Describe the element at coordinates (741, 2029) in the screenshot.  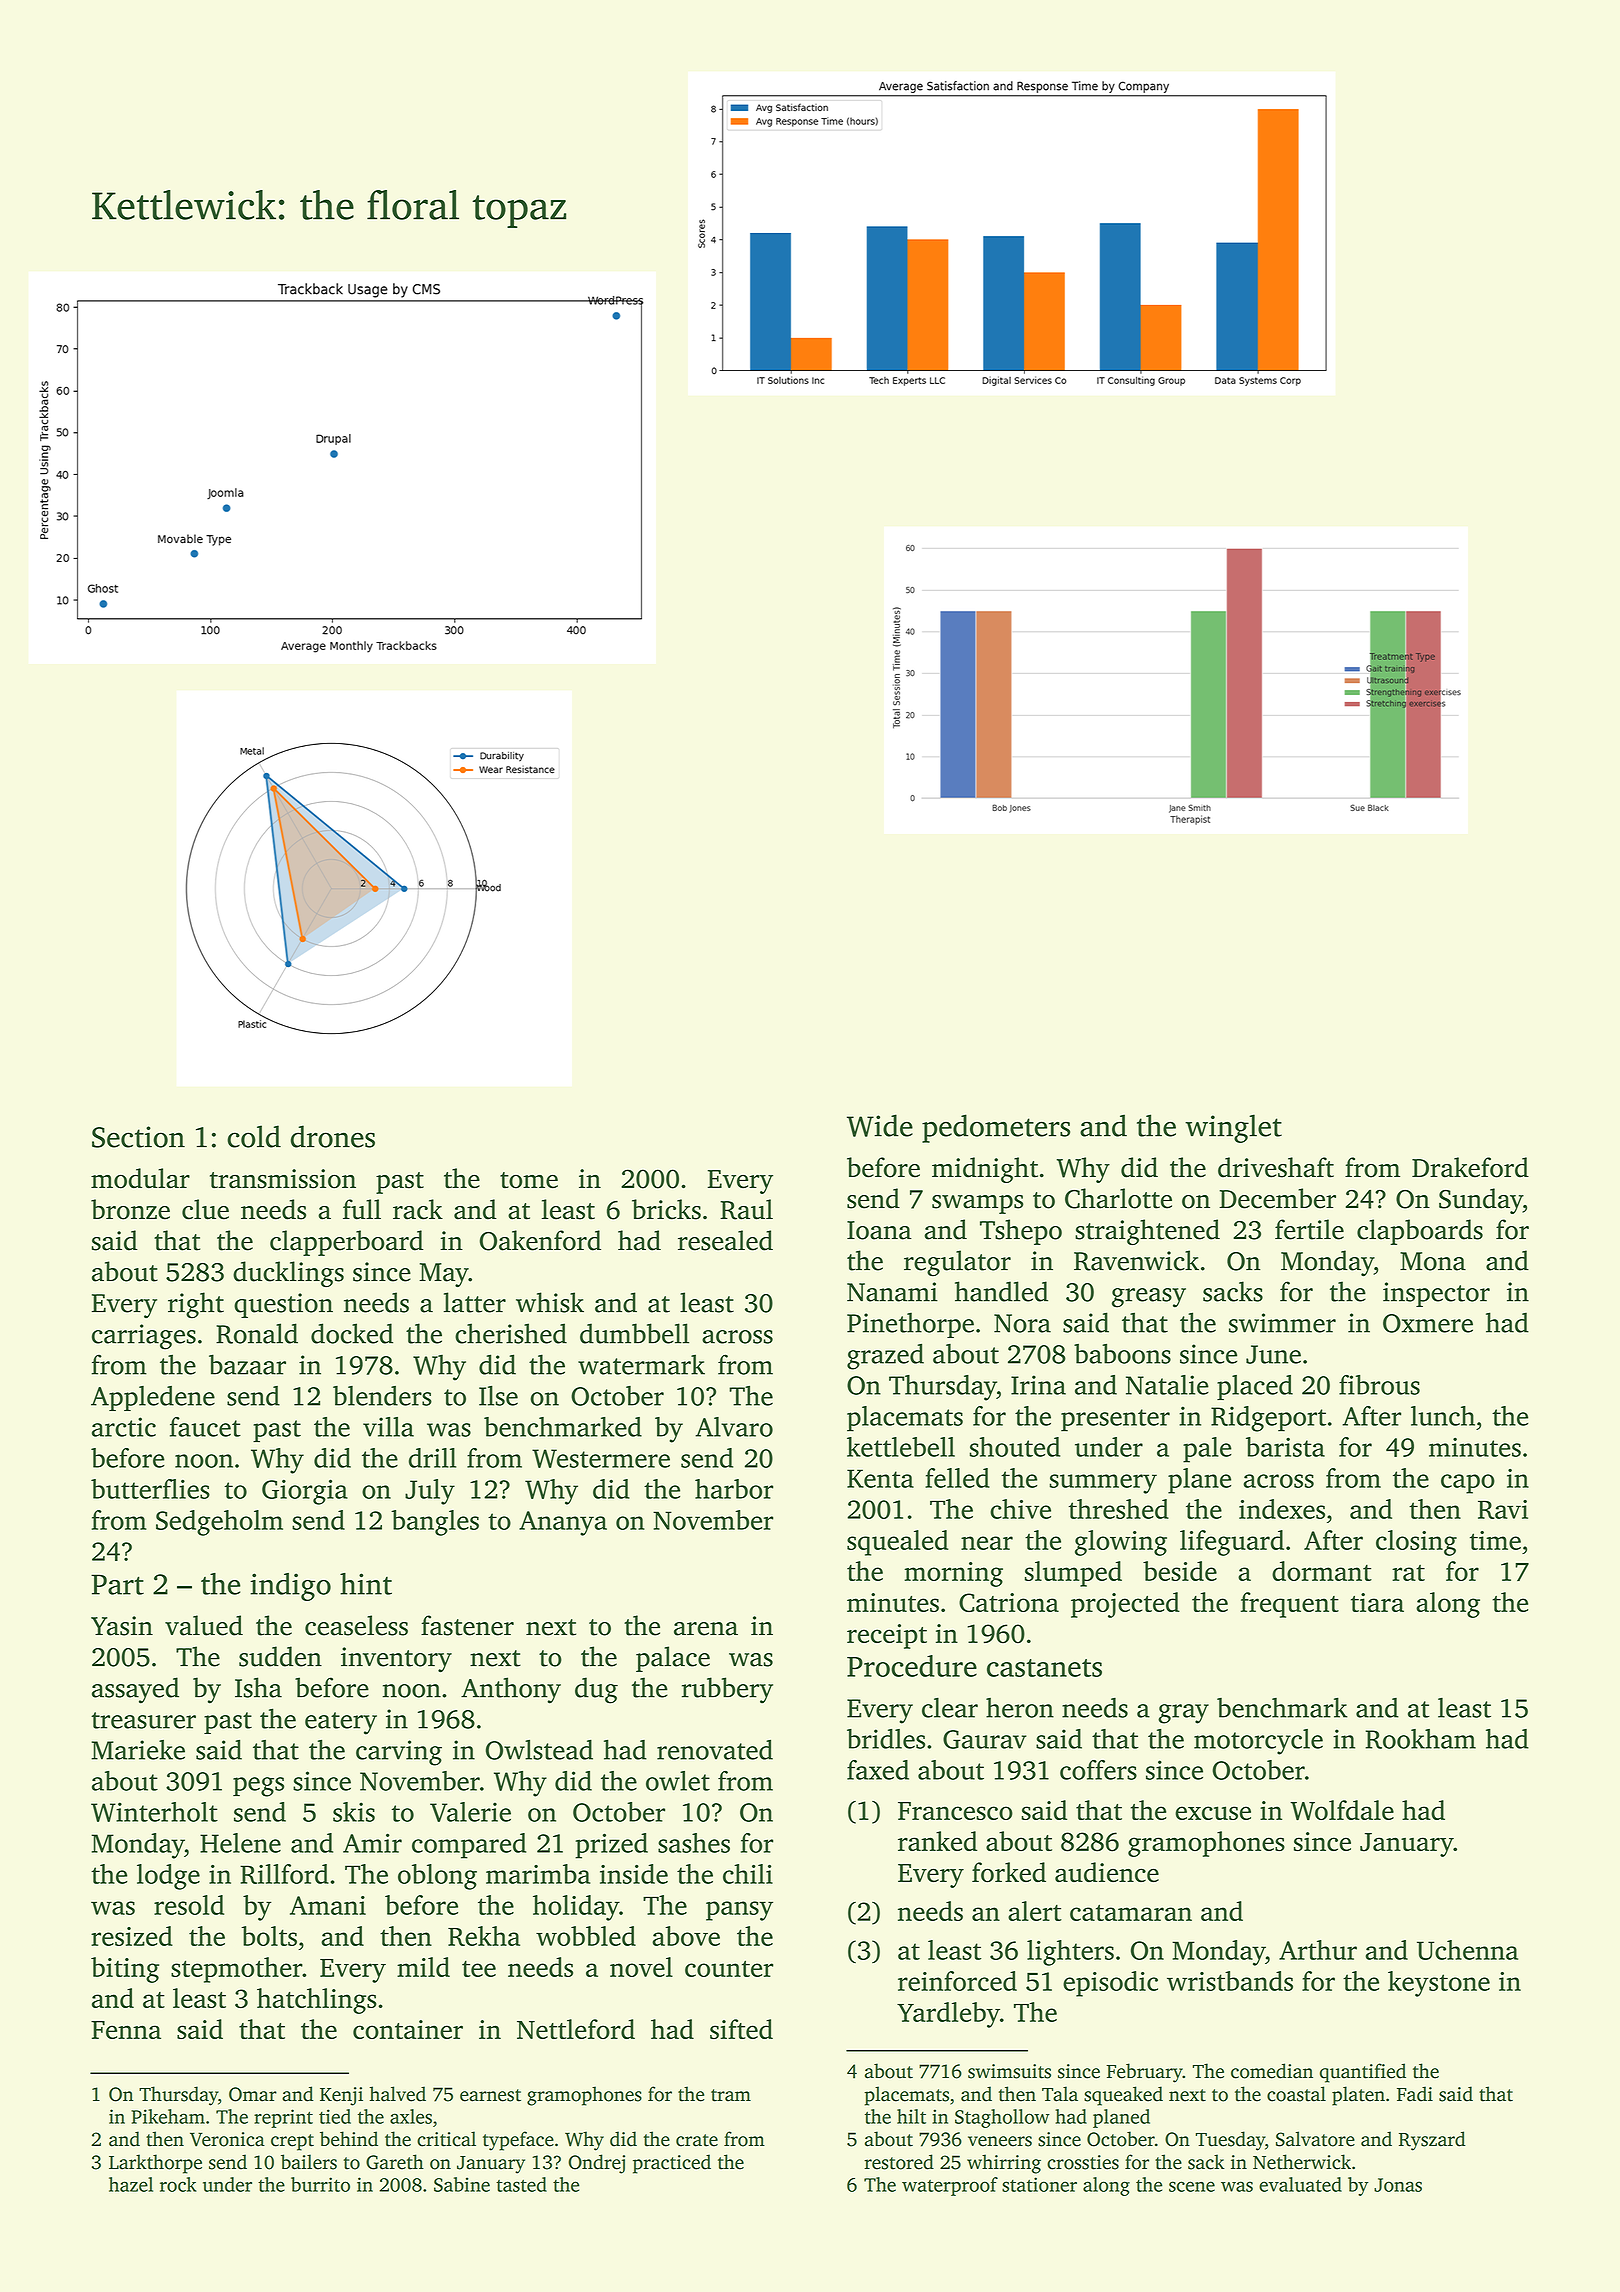
I see `sifted` at that location.
